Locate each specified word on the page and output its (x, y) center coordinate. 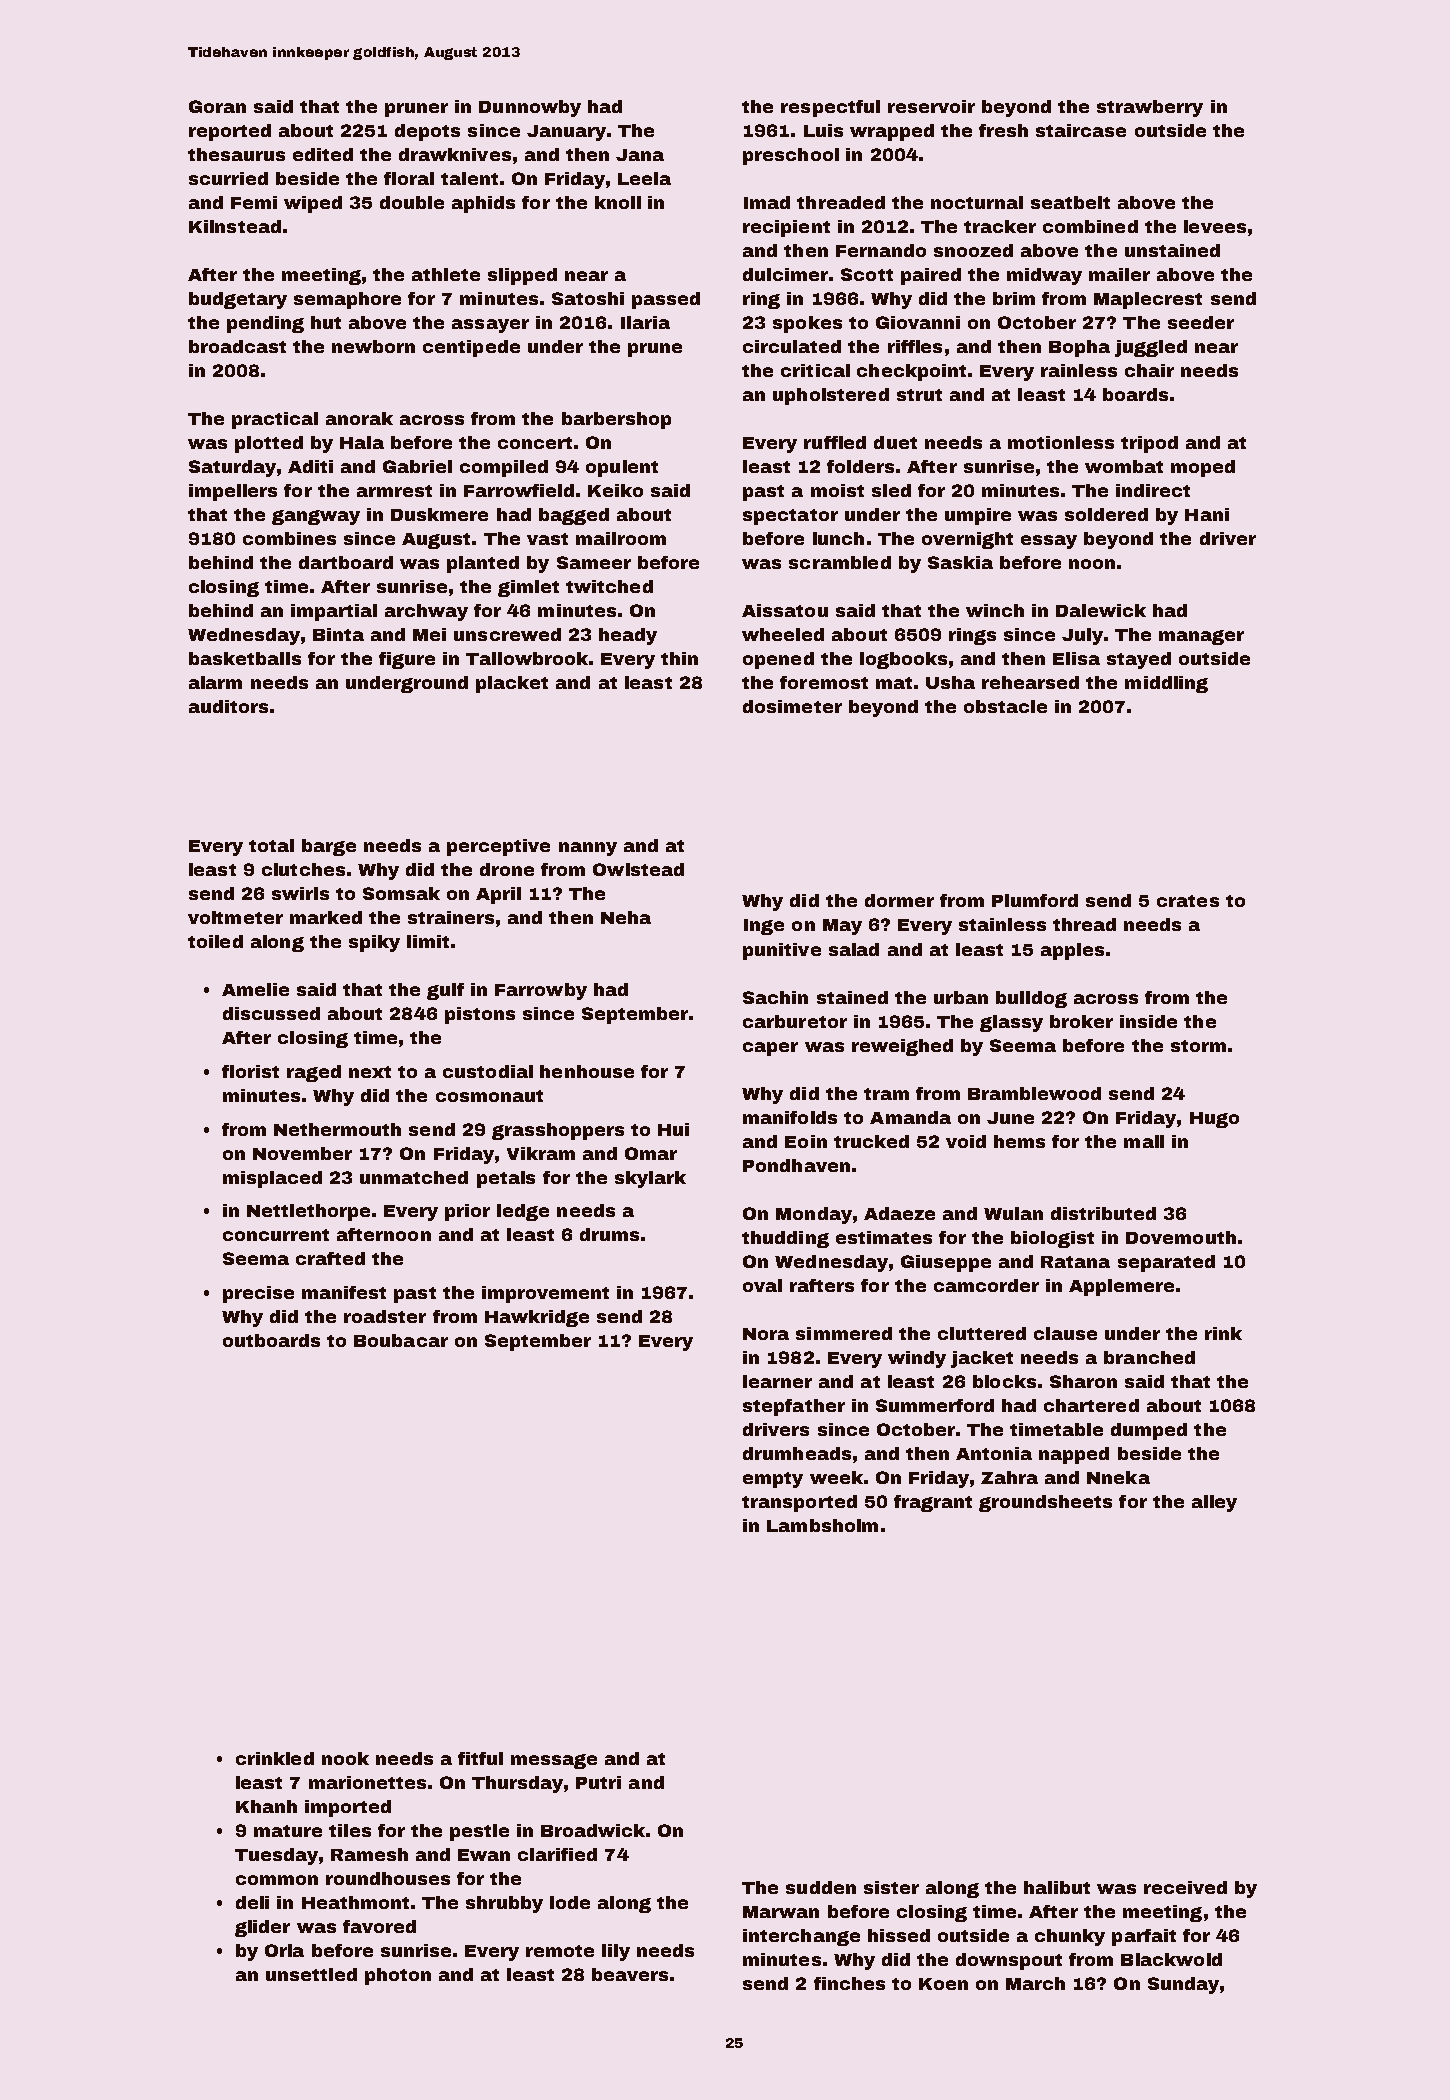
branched (1149, 1357)
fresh (1003, 130)
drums (609, 1234)
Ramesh (369, 1854)
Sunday (1183, 1985)
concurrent (276, 1235)
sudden (821, 1887)
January (566, 133)
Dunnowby (530, 108)
